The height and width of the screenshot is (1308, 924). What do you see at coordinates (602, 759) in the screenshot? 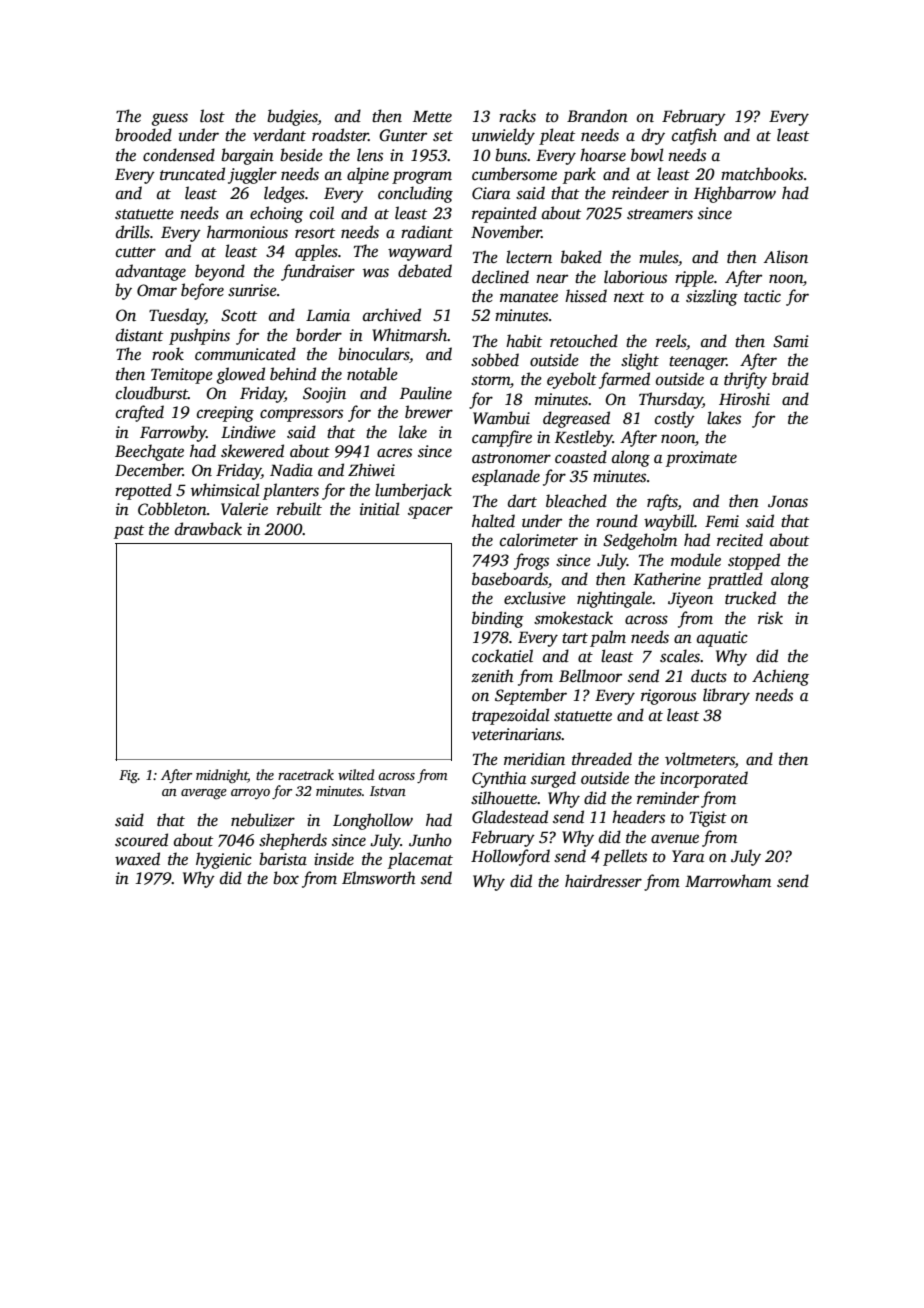
I see `threaded` at bounding box center [602, 759].
